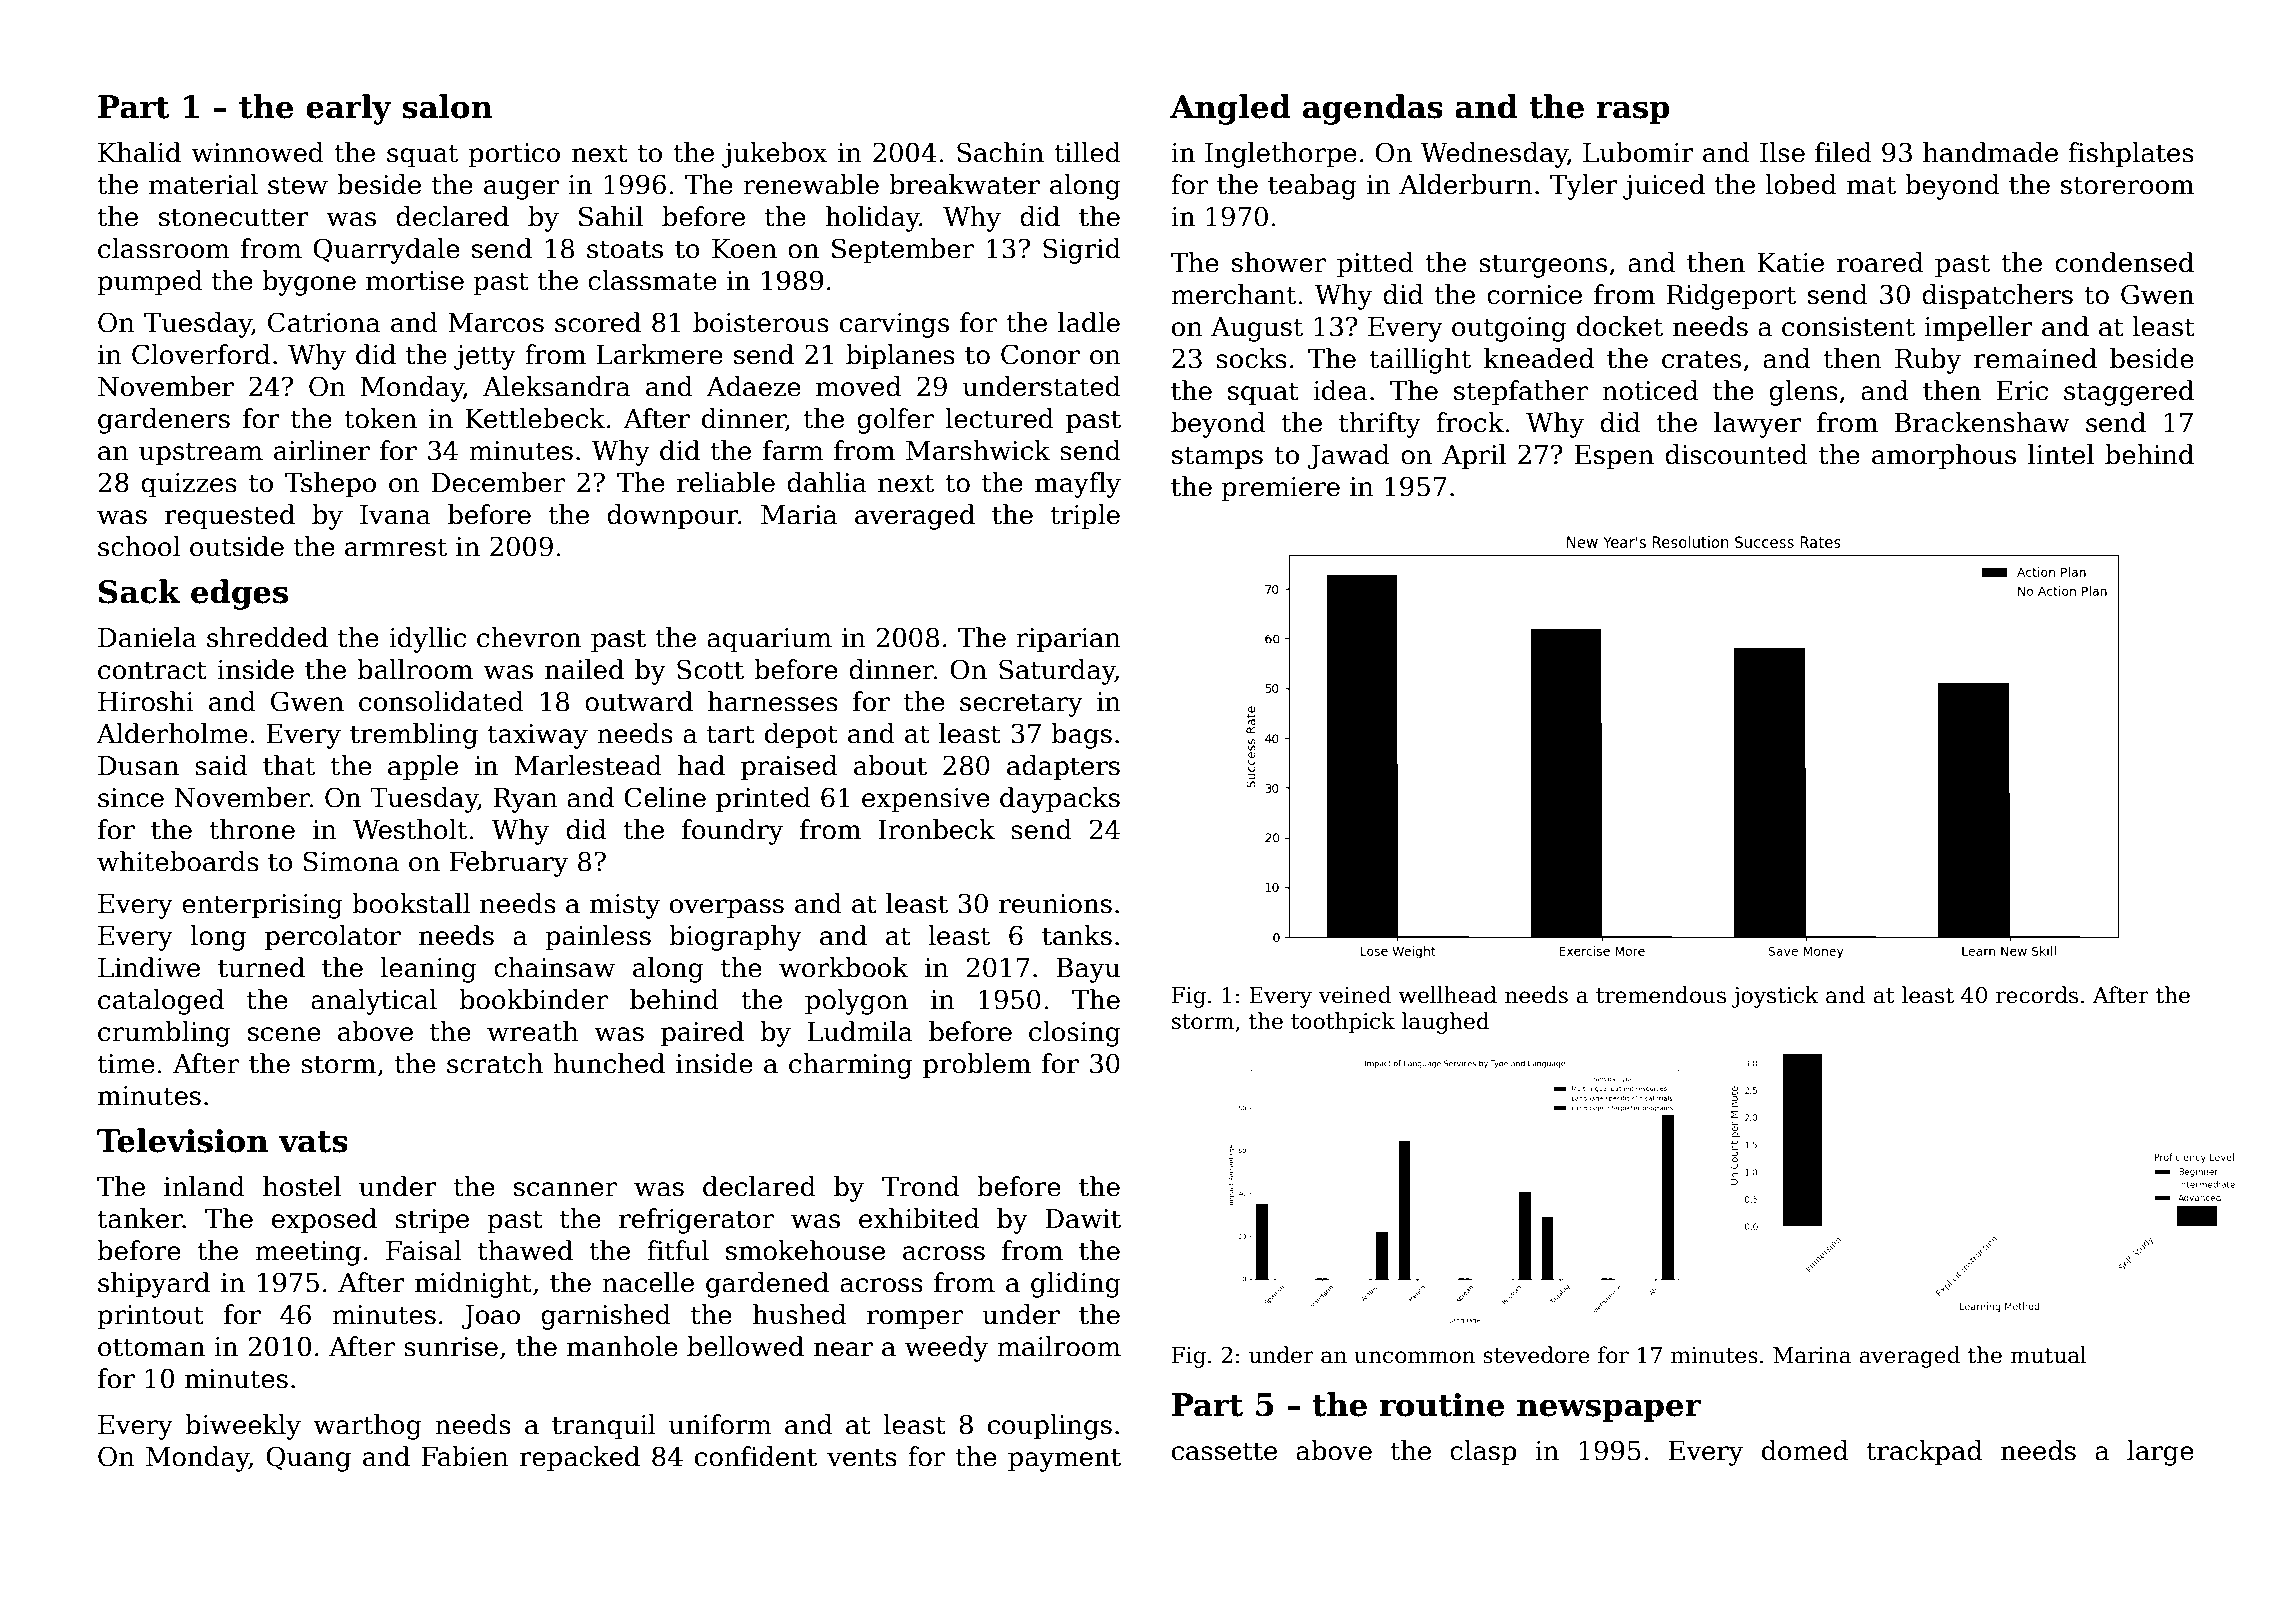 The image size is (2292, 1620). Describe the element at coordinates (1633, 113) in the screenshot. I see `rasp` at that location.
